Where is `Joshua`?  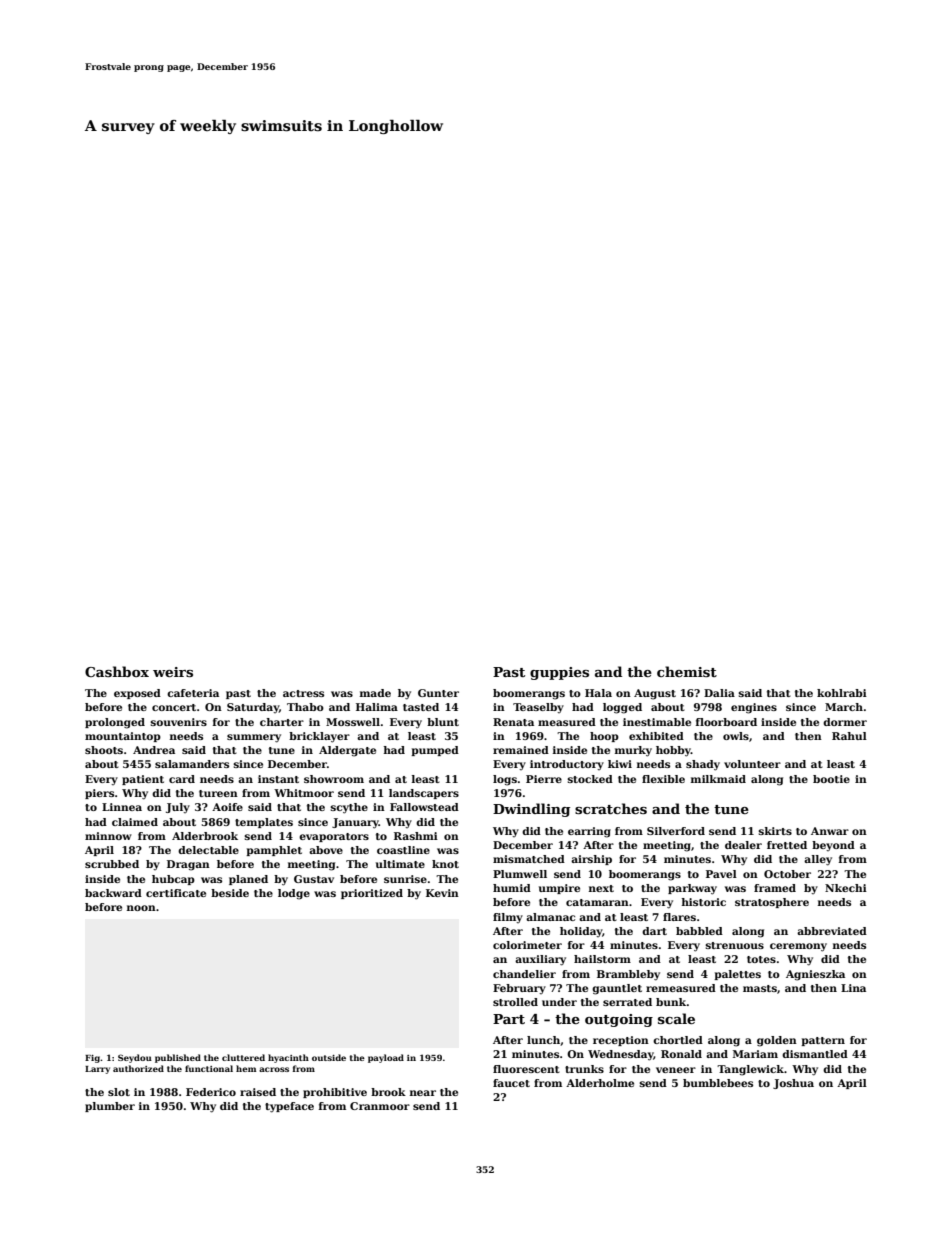 Joshua is located at coordinates (793, 1084).
